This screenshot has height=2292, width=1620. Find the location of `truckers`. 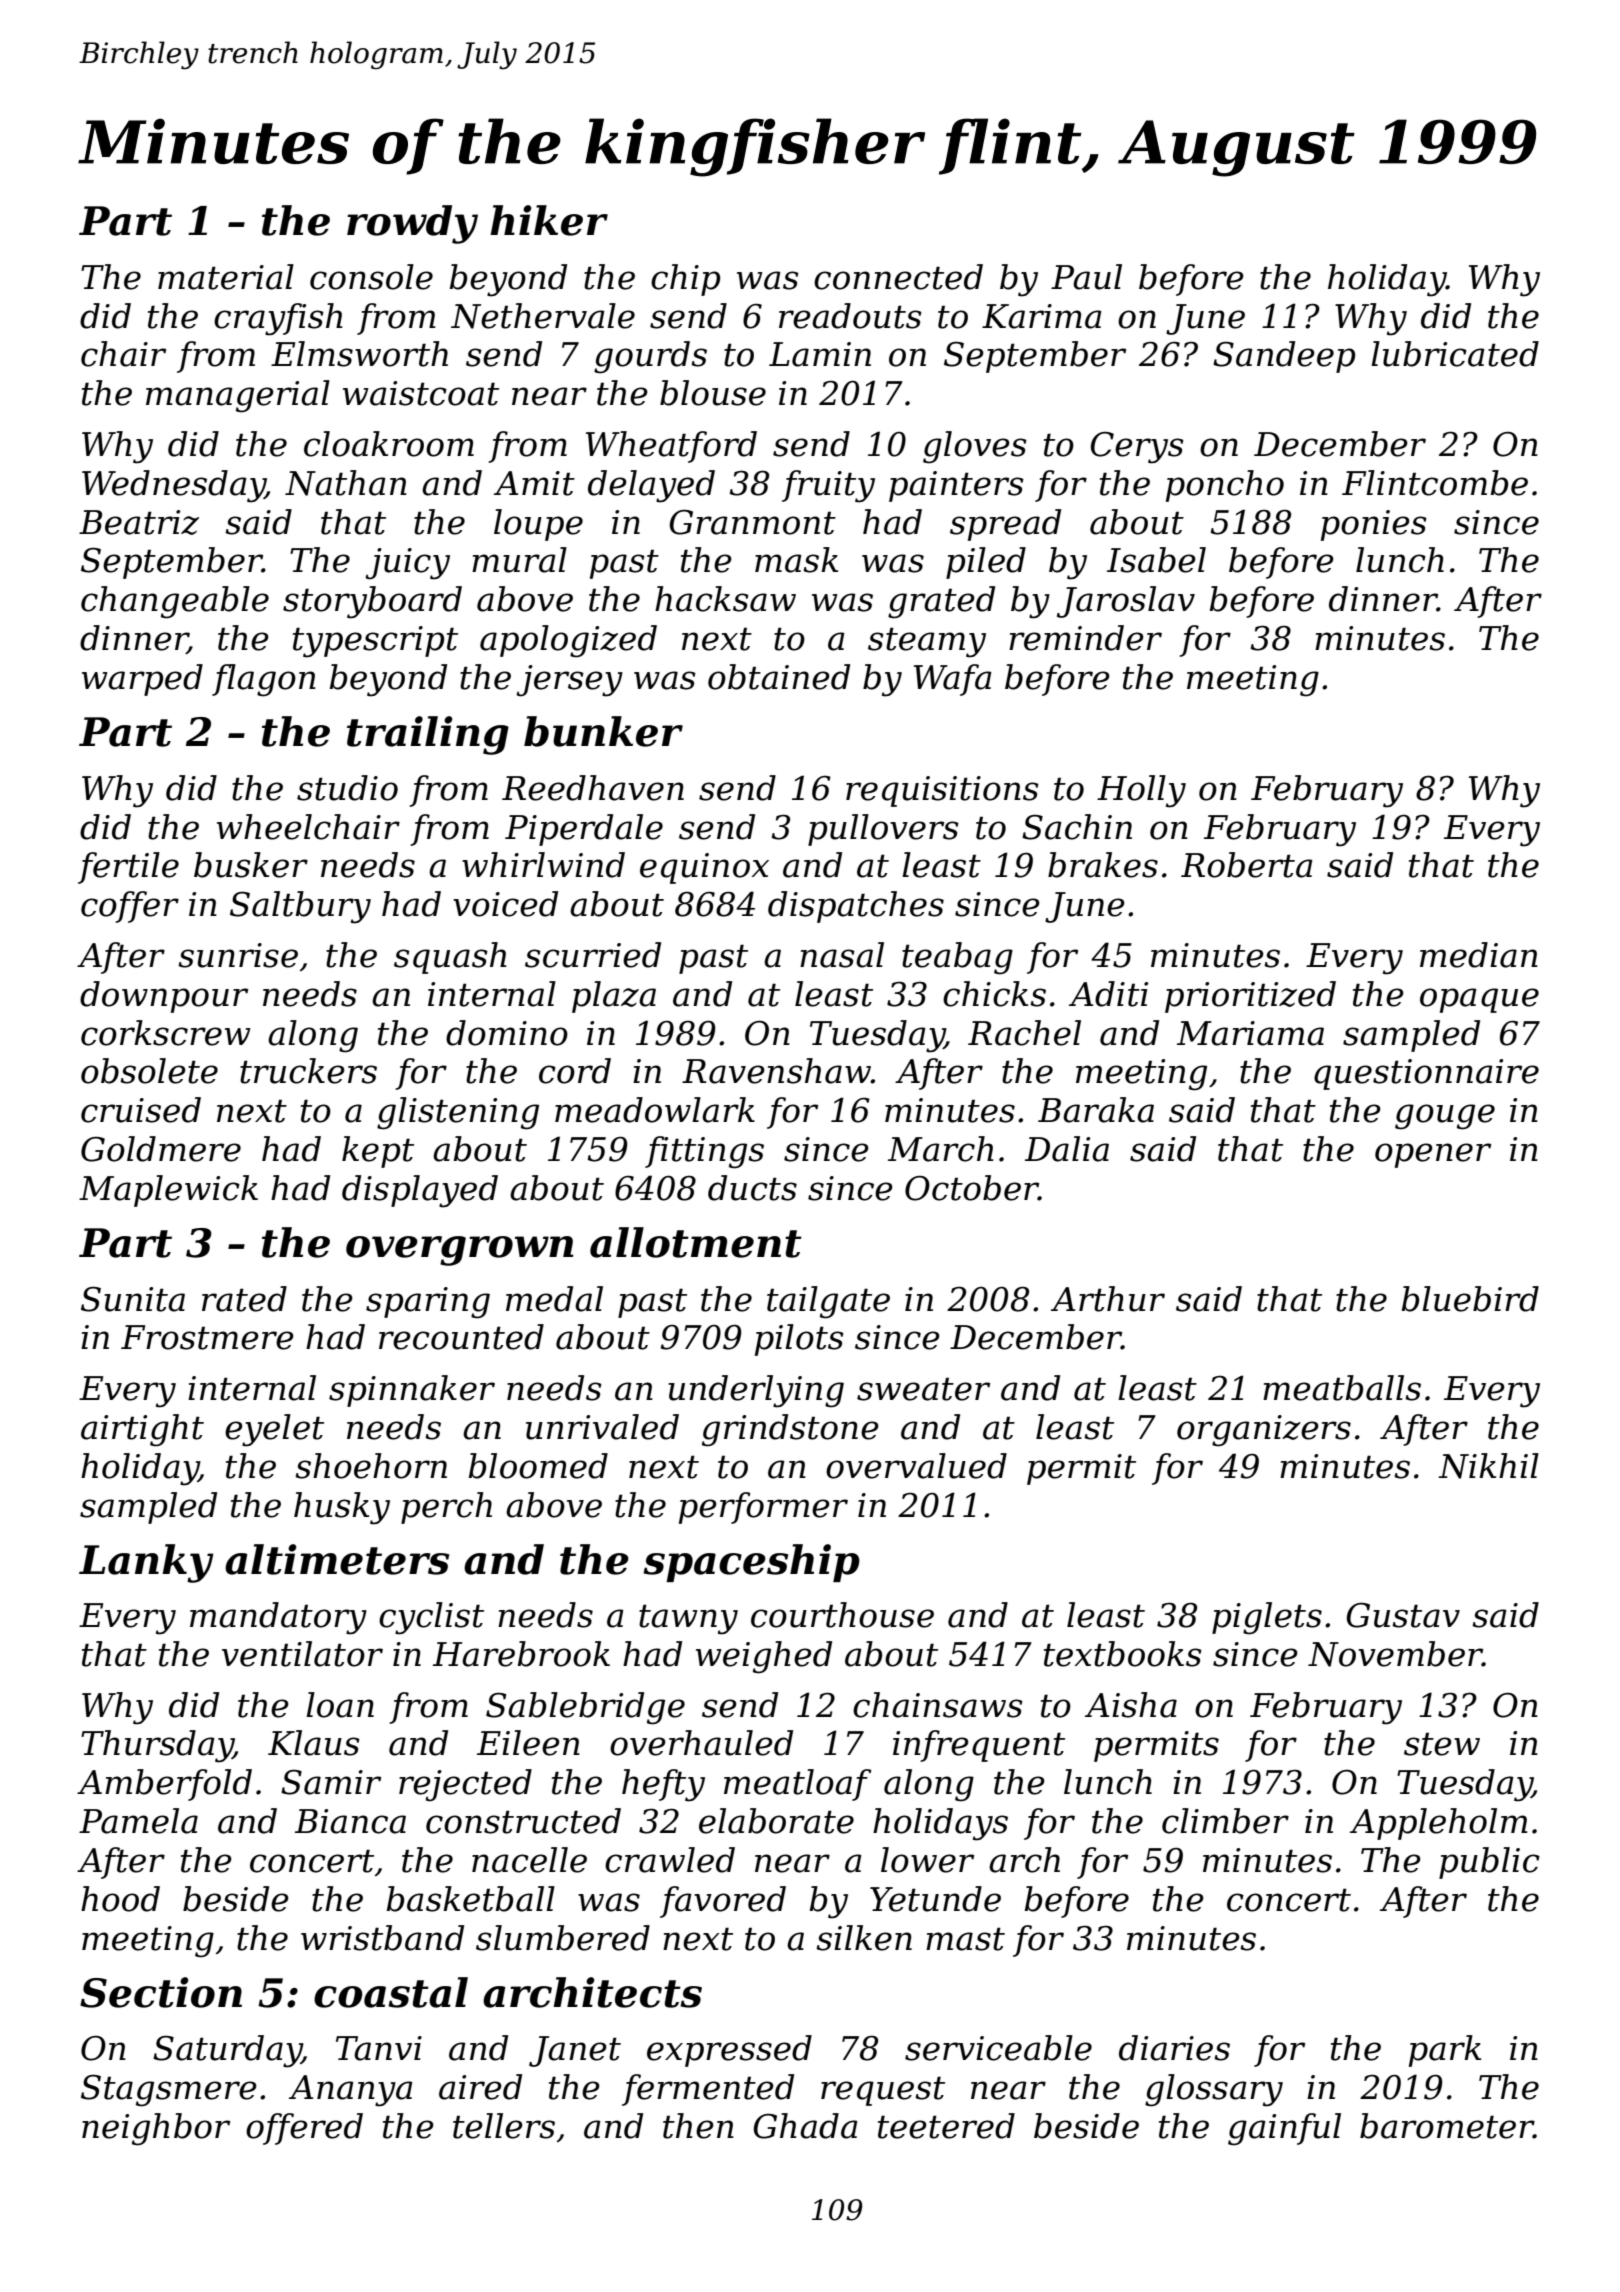

truckers is located at coordinates (308, 1071).
